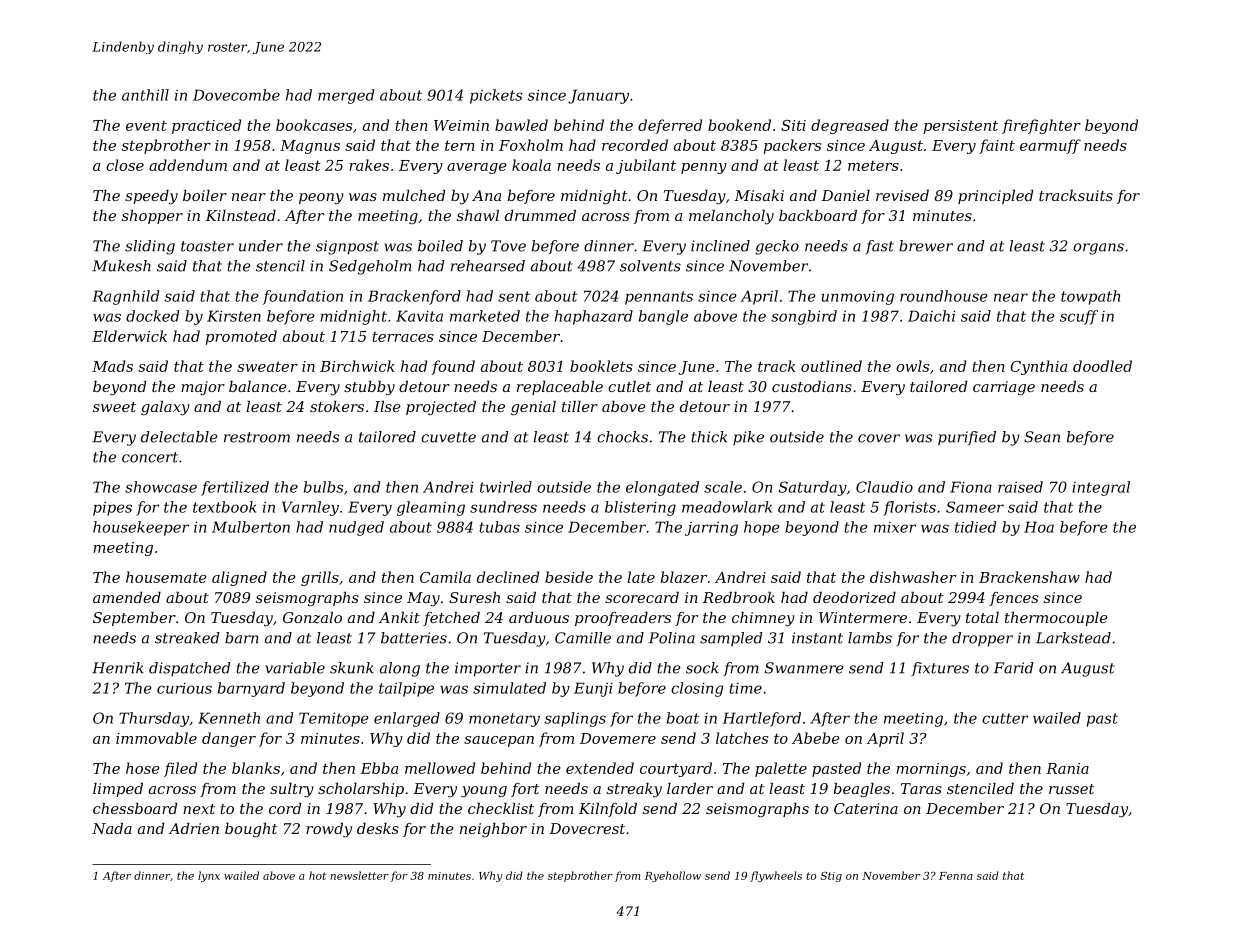 The image size is (1233, 952). Describe the element at coordinates (460, 145) in the screenshot. I see `tern` at that location.
